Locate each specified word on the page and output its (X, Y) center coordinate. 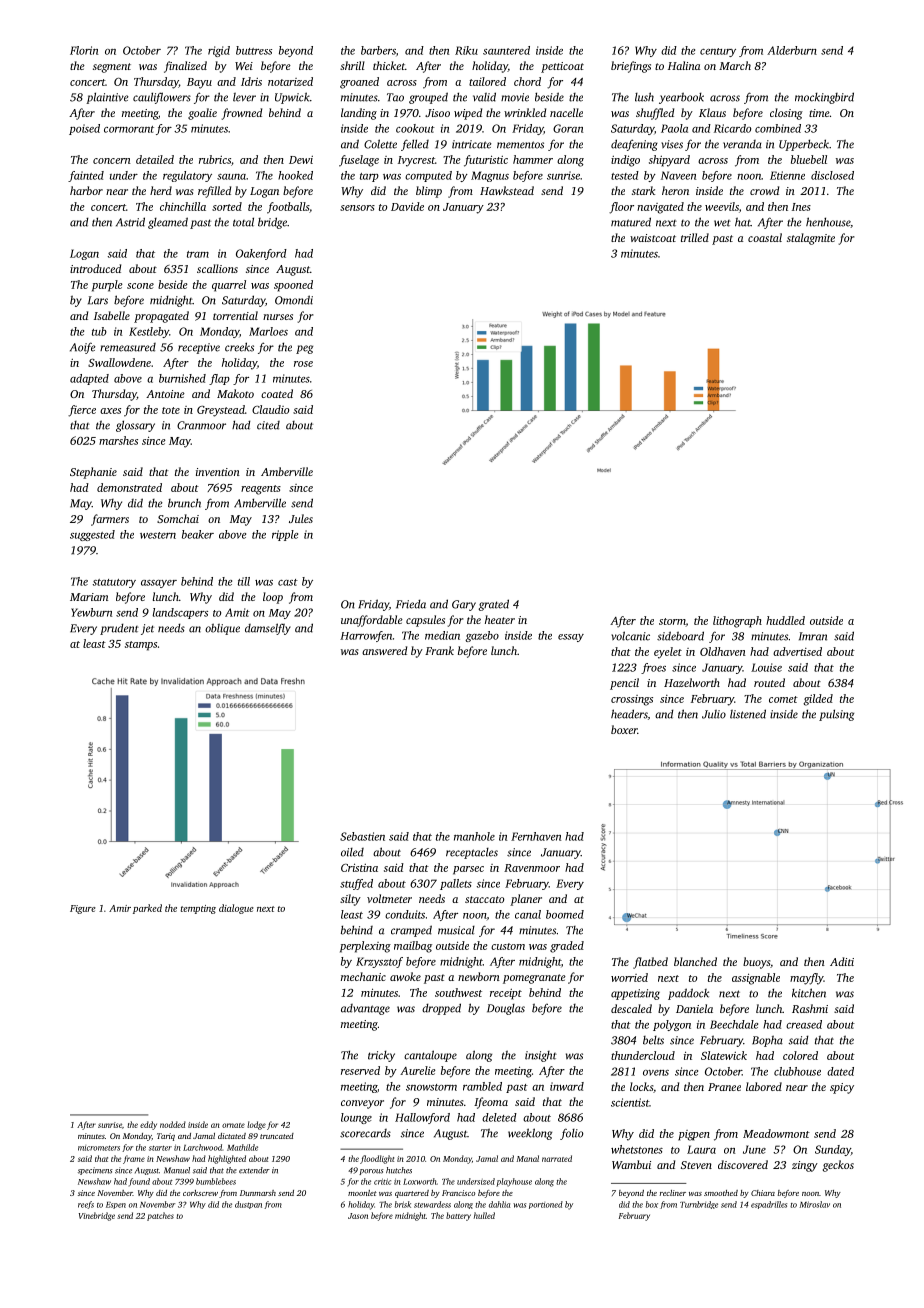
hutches (399, 1170)
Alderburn (792, 50)
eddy (148, 1125)
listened (748, 714)
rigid (219, 51)
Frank (439, 650)
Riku (466, 50)
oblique (222, 629)
